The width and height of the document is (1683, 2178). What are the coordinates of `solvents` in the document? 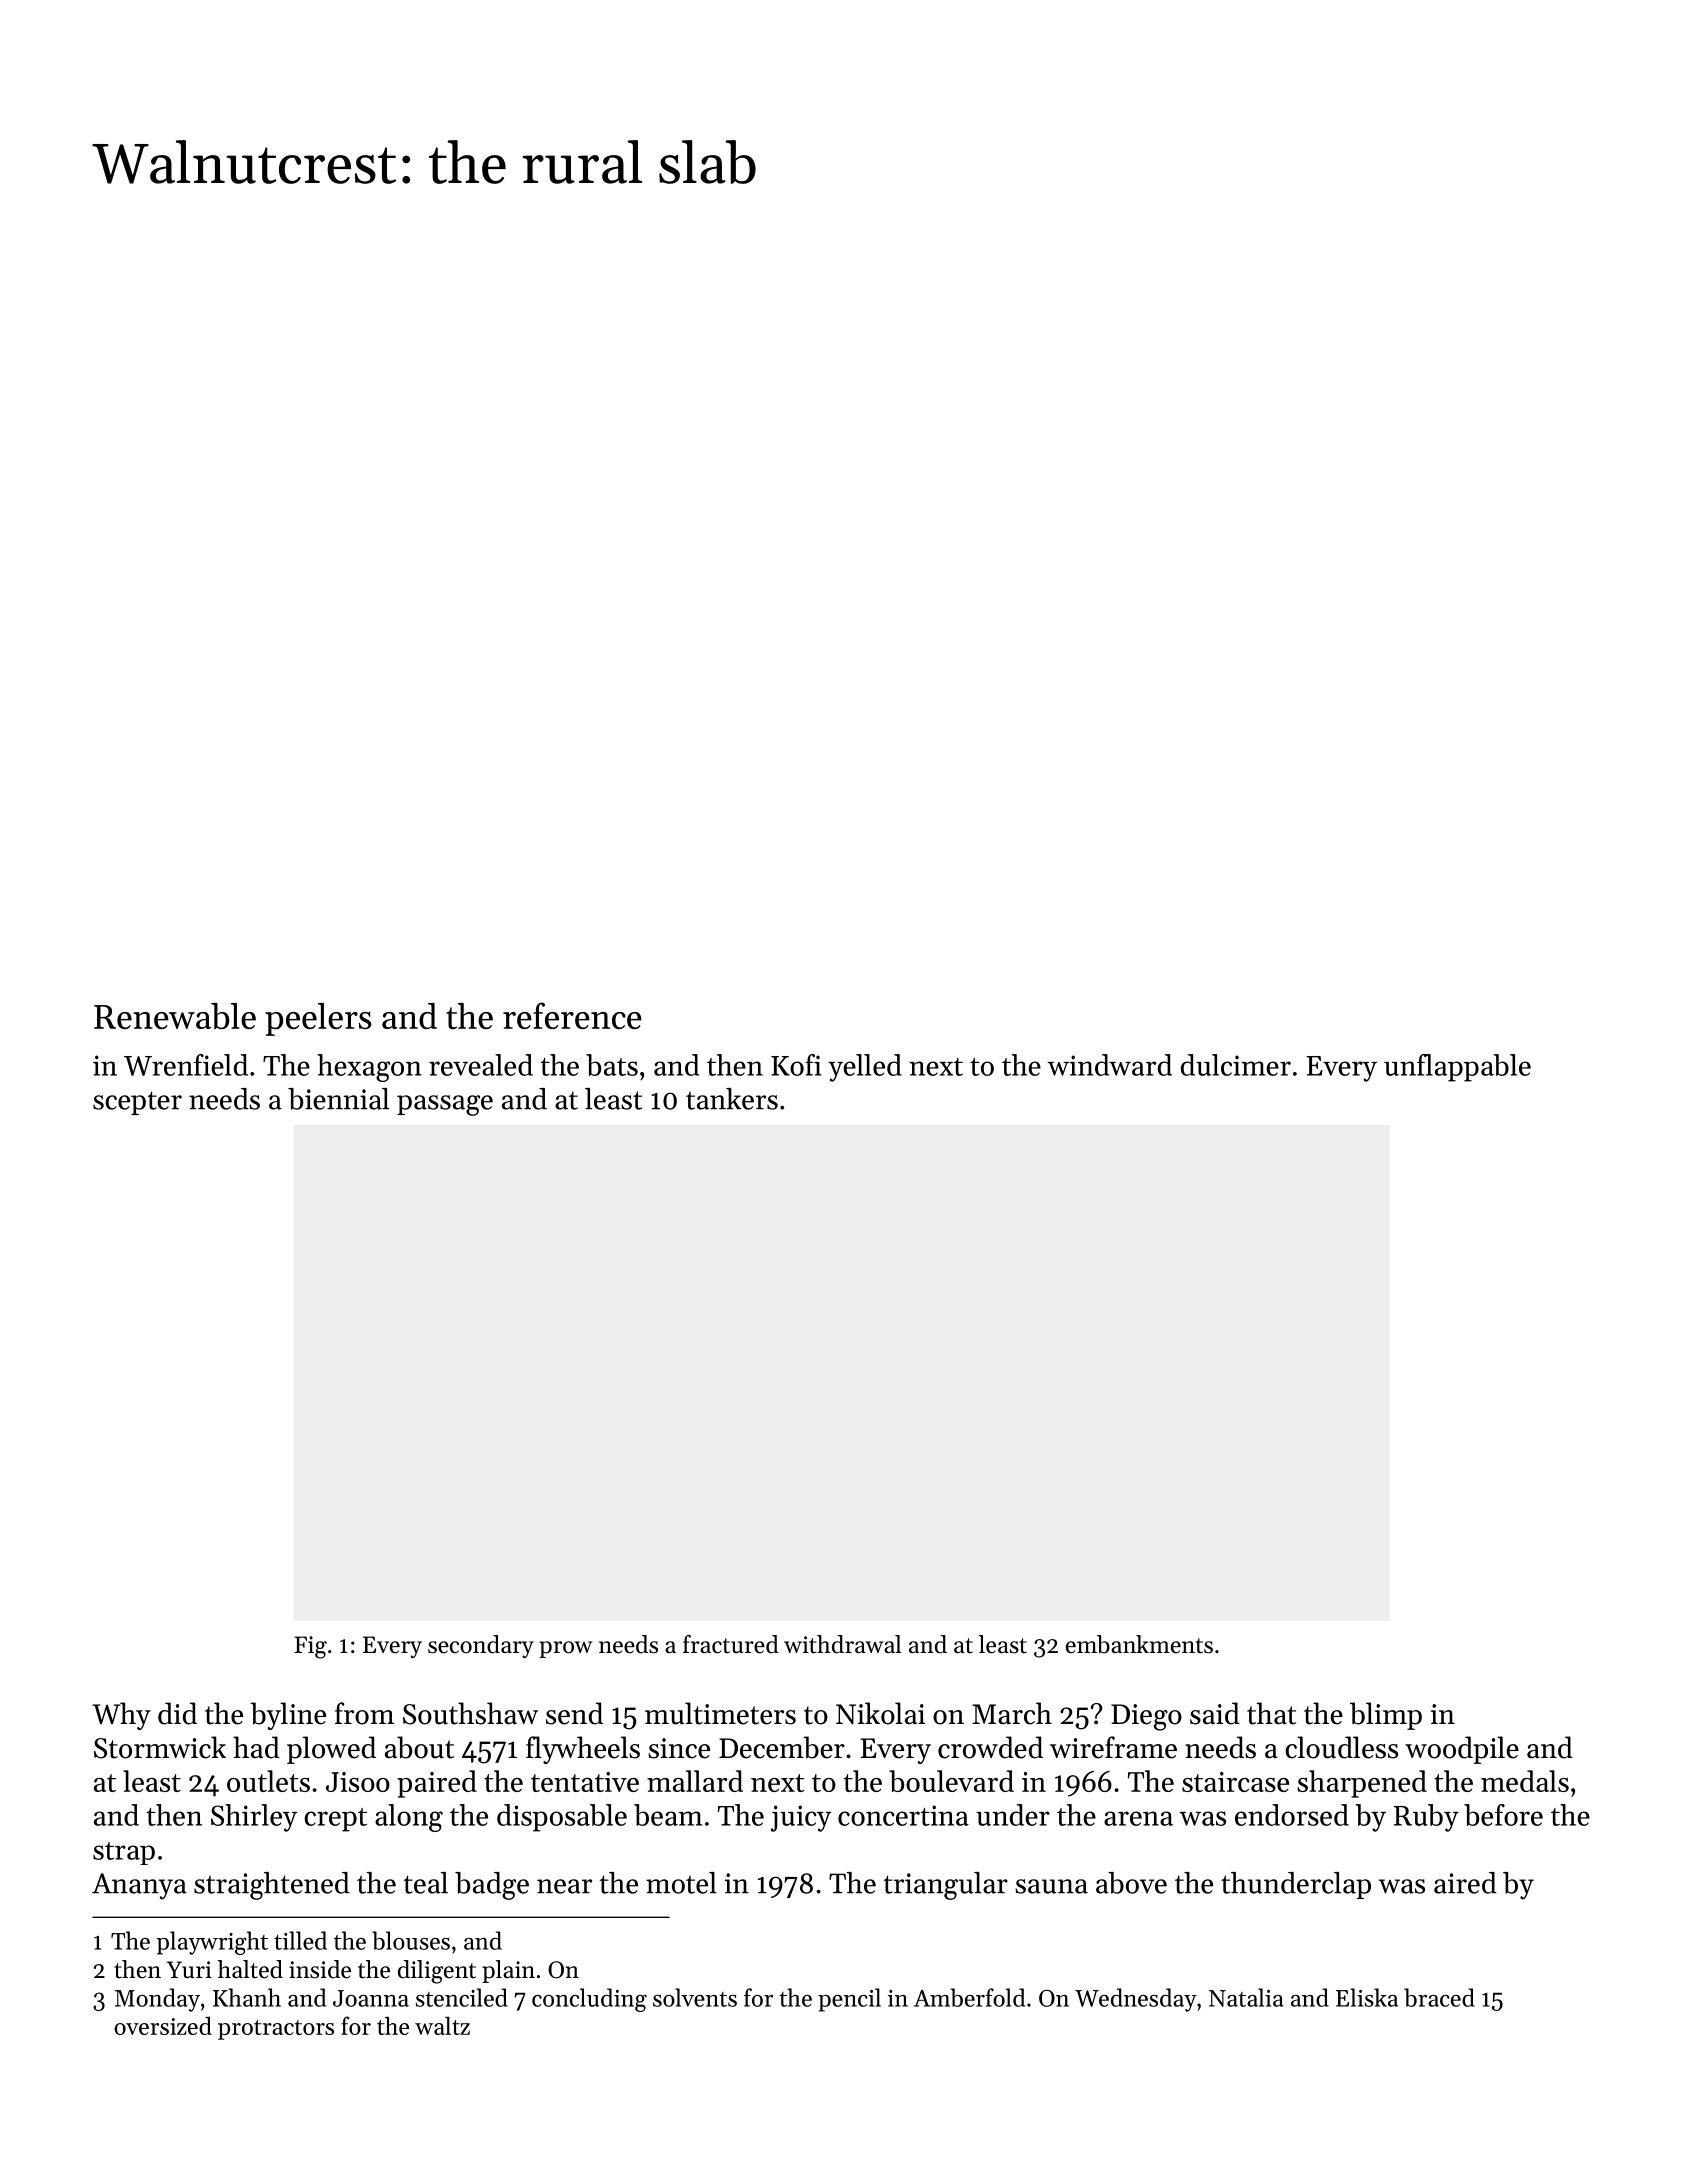 It's located at (695, 1997).
